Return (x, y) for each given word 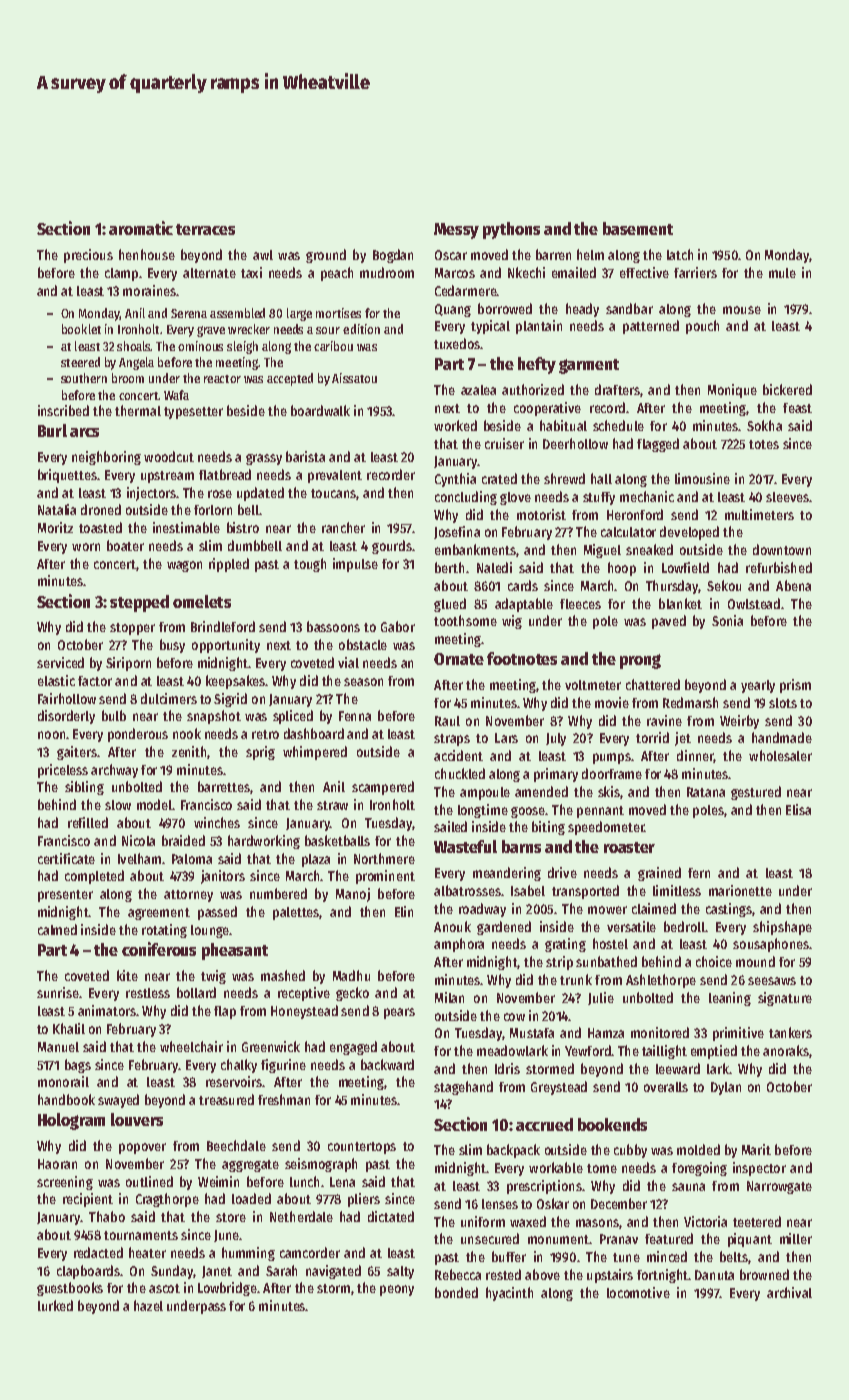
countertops (362, 1148)
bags (78, 1066)
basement (638, 228)
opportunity (226, 646)
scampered (383, 788)
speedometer (606, 828)
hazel (148, 1305)
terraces (205, 229)
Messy (456, 231)
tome (602, 1168)
